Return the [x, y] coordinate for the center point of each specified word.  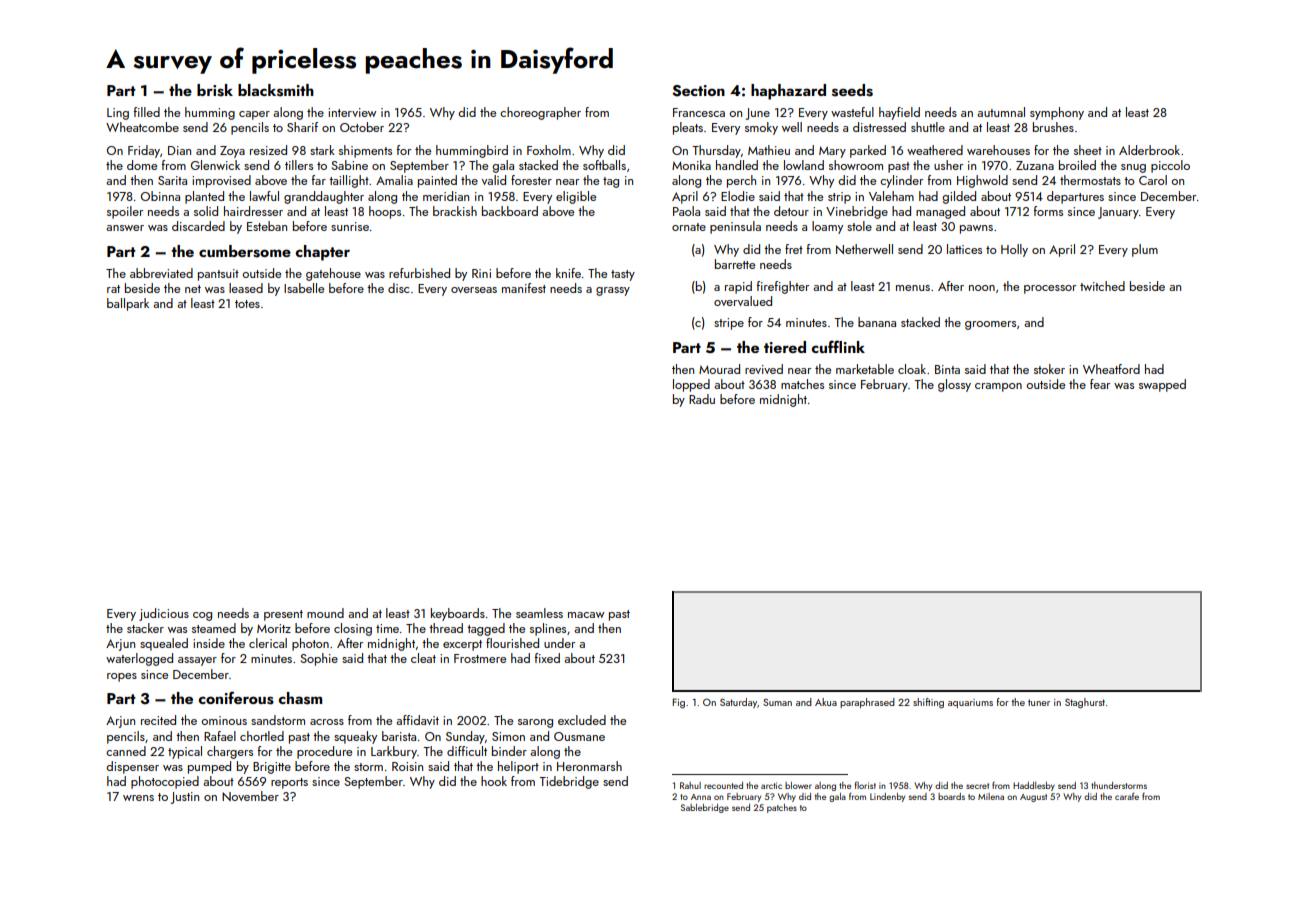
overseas [474, 290]
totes [247, 304]
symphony [1057, 113]
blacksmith [276, 90]
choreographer [540, 113]
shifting [928, 703]
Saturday [738, 703]
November [250, 796]
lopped [691, 385]
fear [1100, 384]
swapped [1162, 385]
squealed [164, 644]
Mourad [719, 369]
